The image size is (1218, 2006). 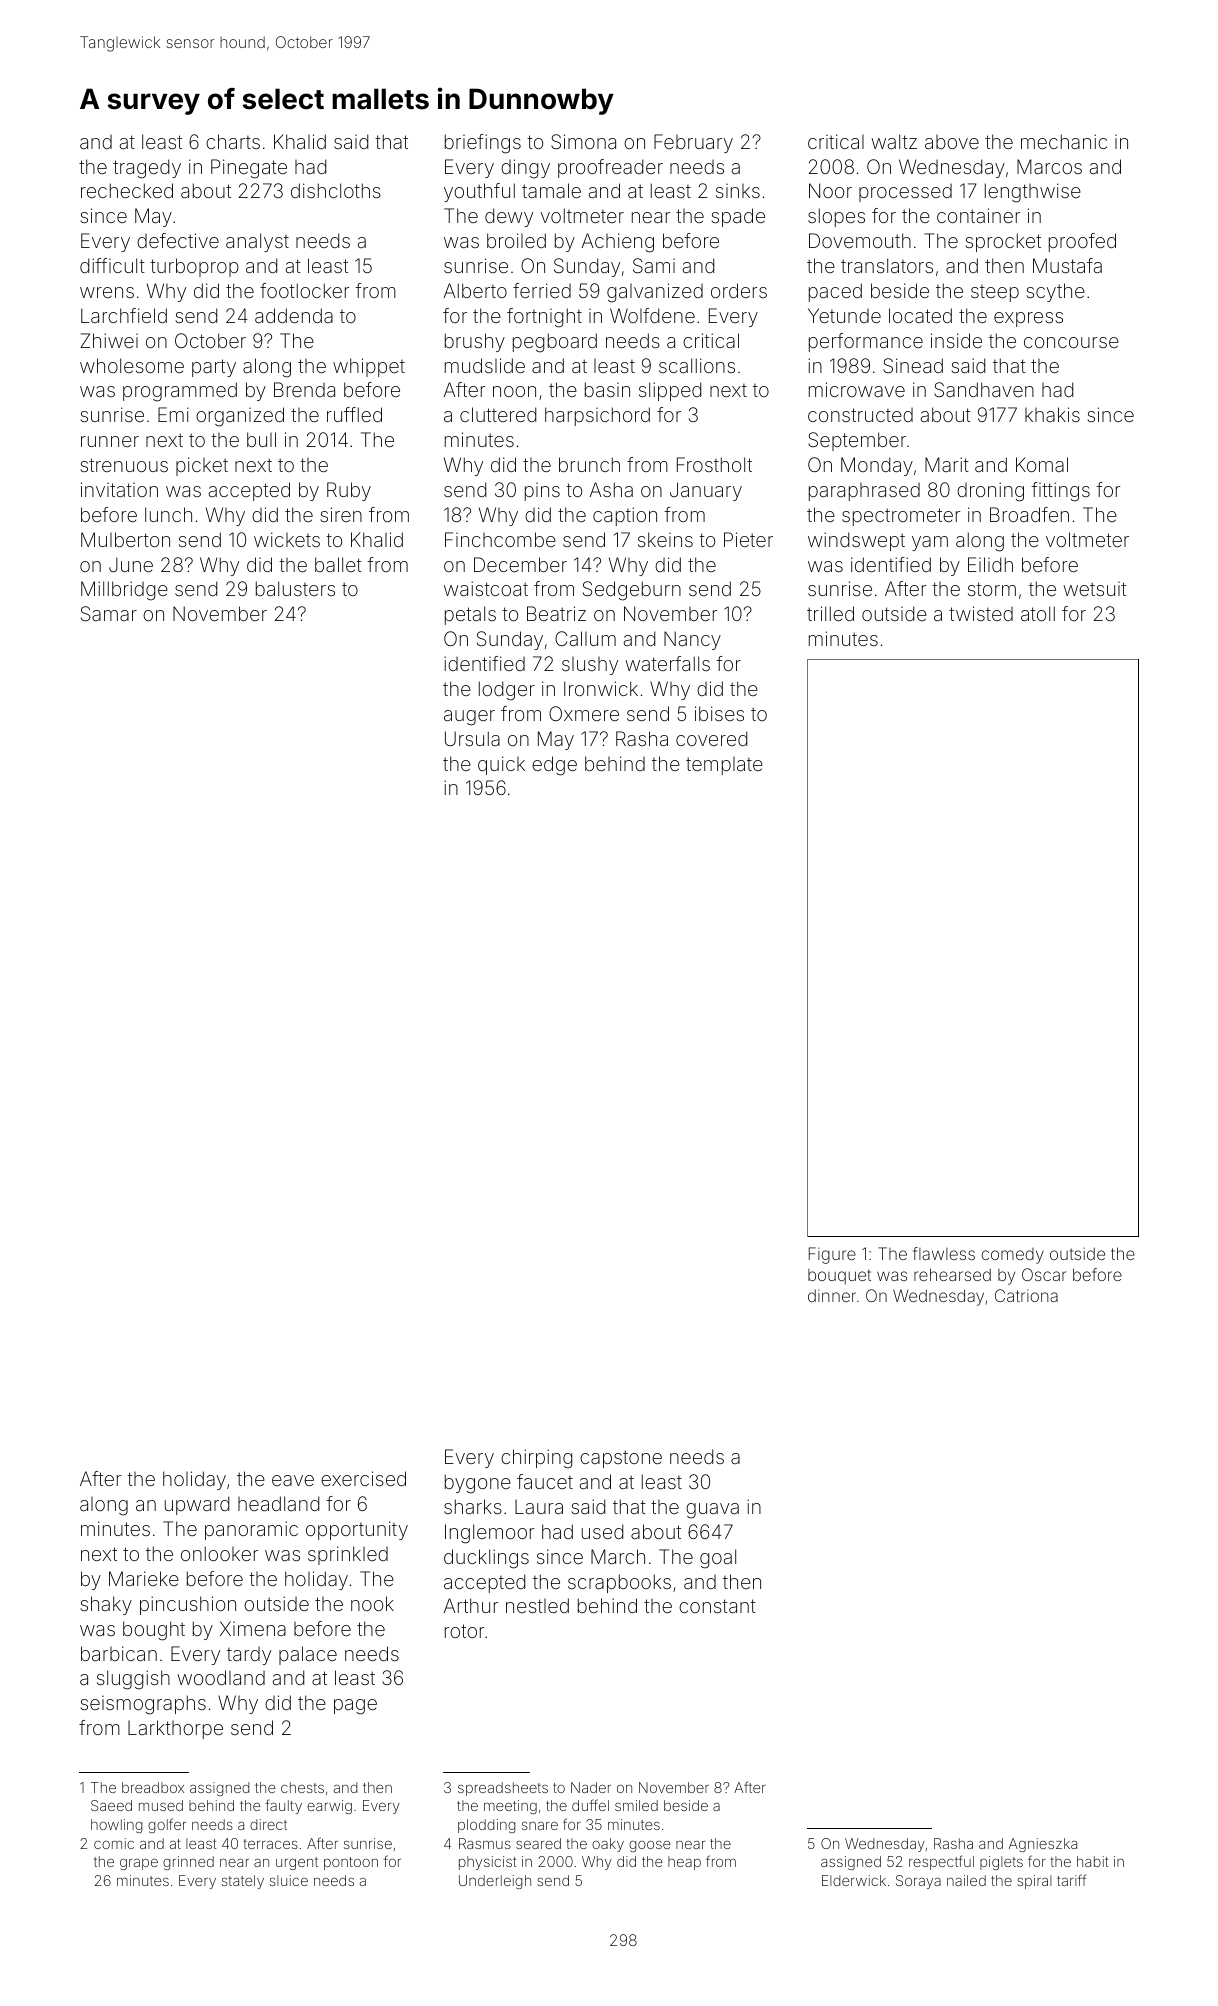 What do you see at coordinates (109, 613) in the page?
I see `Samar` at bounding box center [109, 613].
